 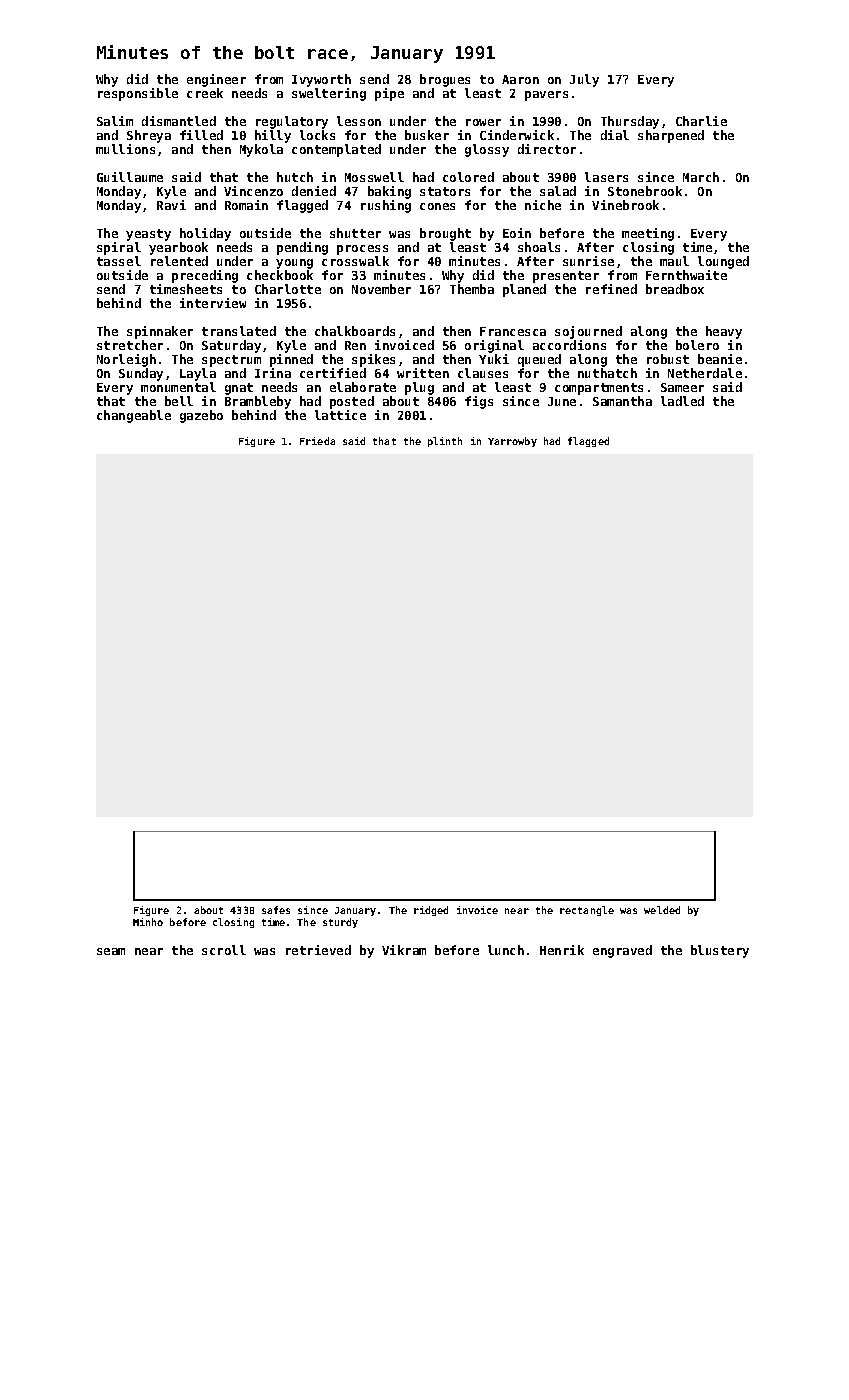 I want to click on scroll, so click(x=224, y=950).
